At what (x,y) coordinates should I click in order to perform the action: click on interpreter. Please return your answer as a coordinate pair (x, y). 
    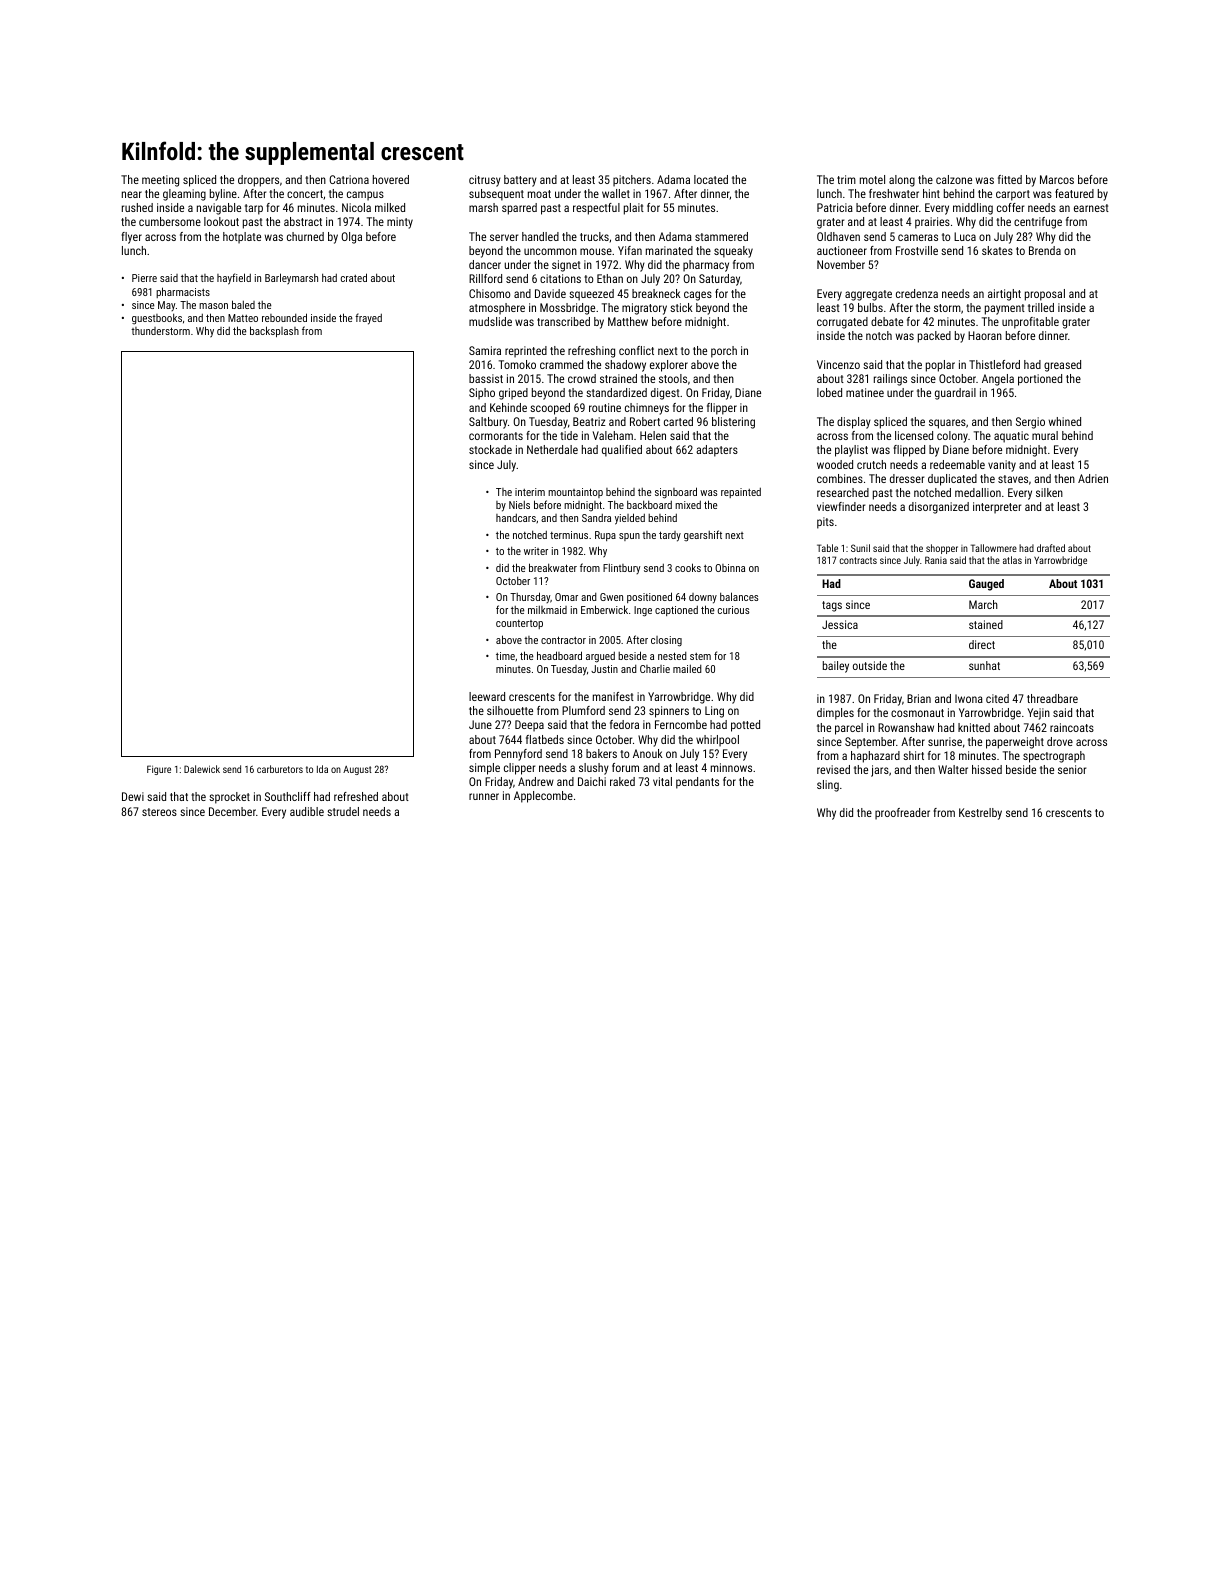
    Looking at the image, I should click on (997, 508).
